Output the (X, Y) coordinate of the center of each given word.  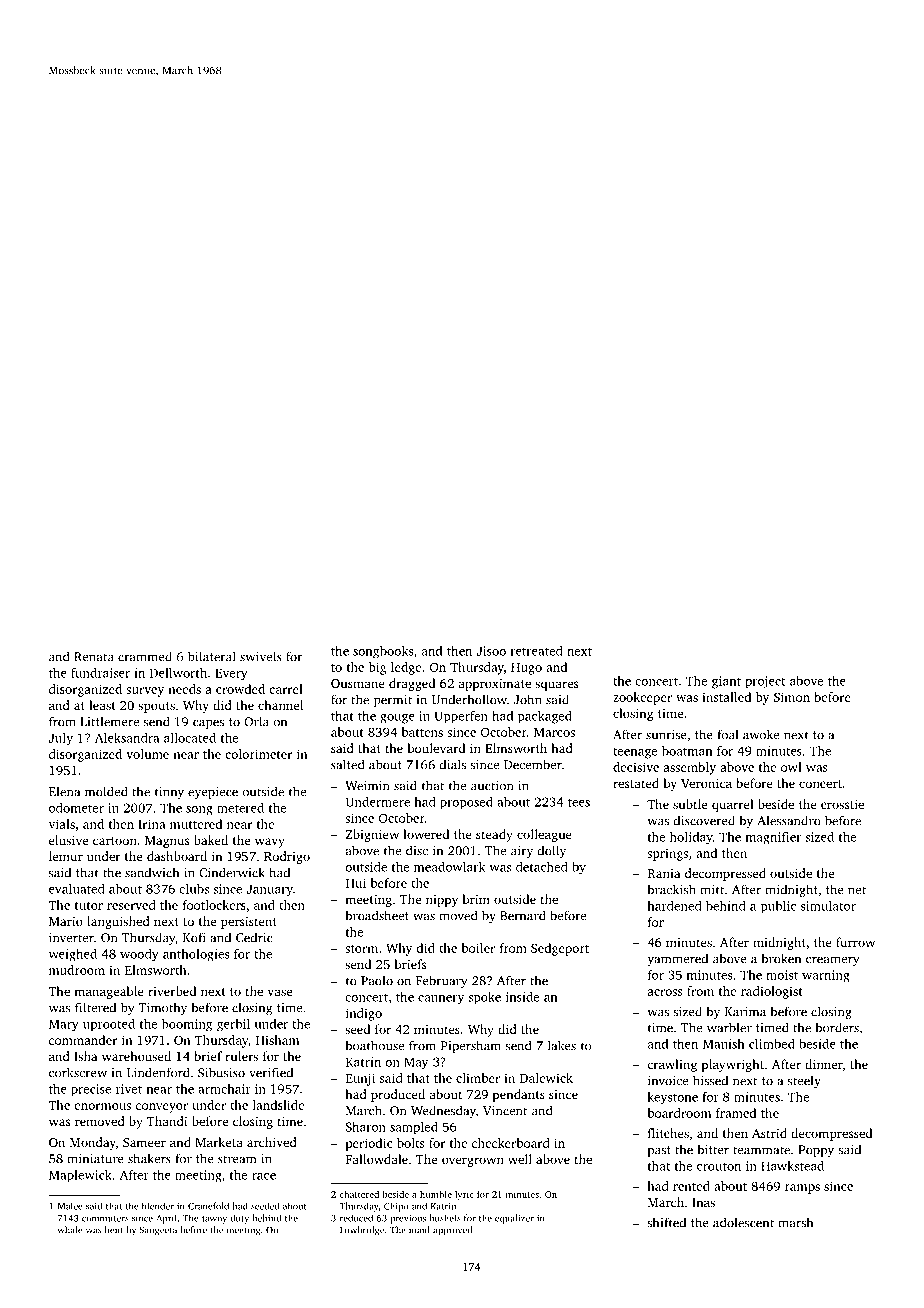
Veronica (706, 783)
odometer (76, 808)
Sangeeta (158, 1231)
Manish (724, 1044)
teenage (635, 753)
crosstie (842, 804)
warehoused (136, 1056)
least (102, 705)
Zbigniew (372, 835)
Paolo (377, 980)
